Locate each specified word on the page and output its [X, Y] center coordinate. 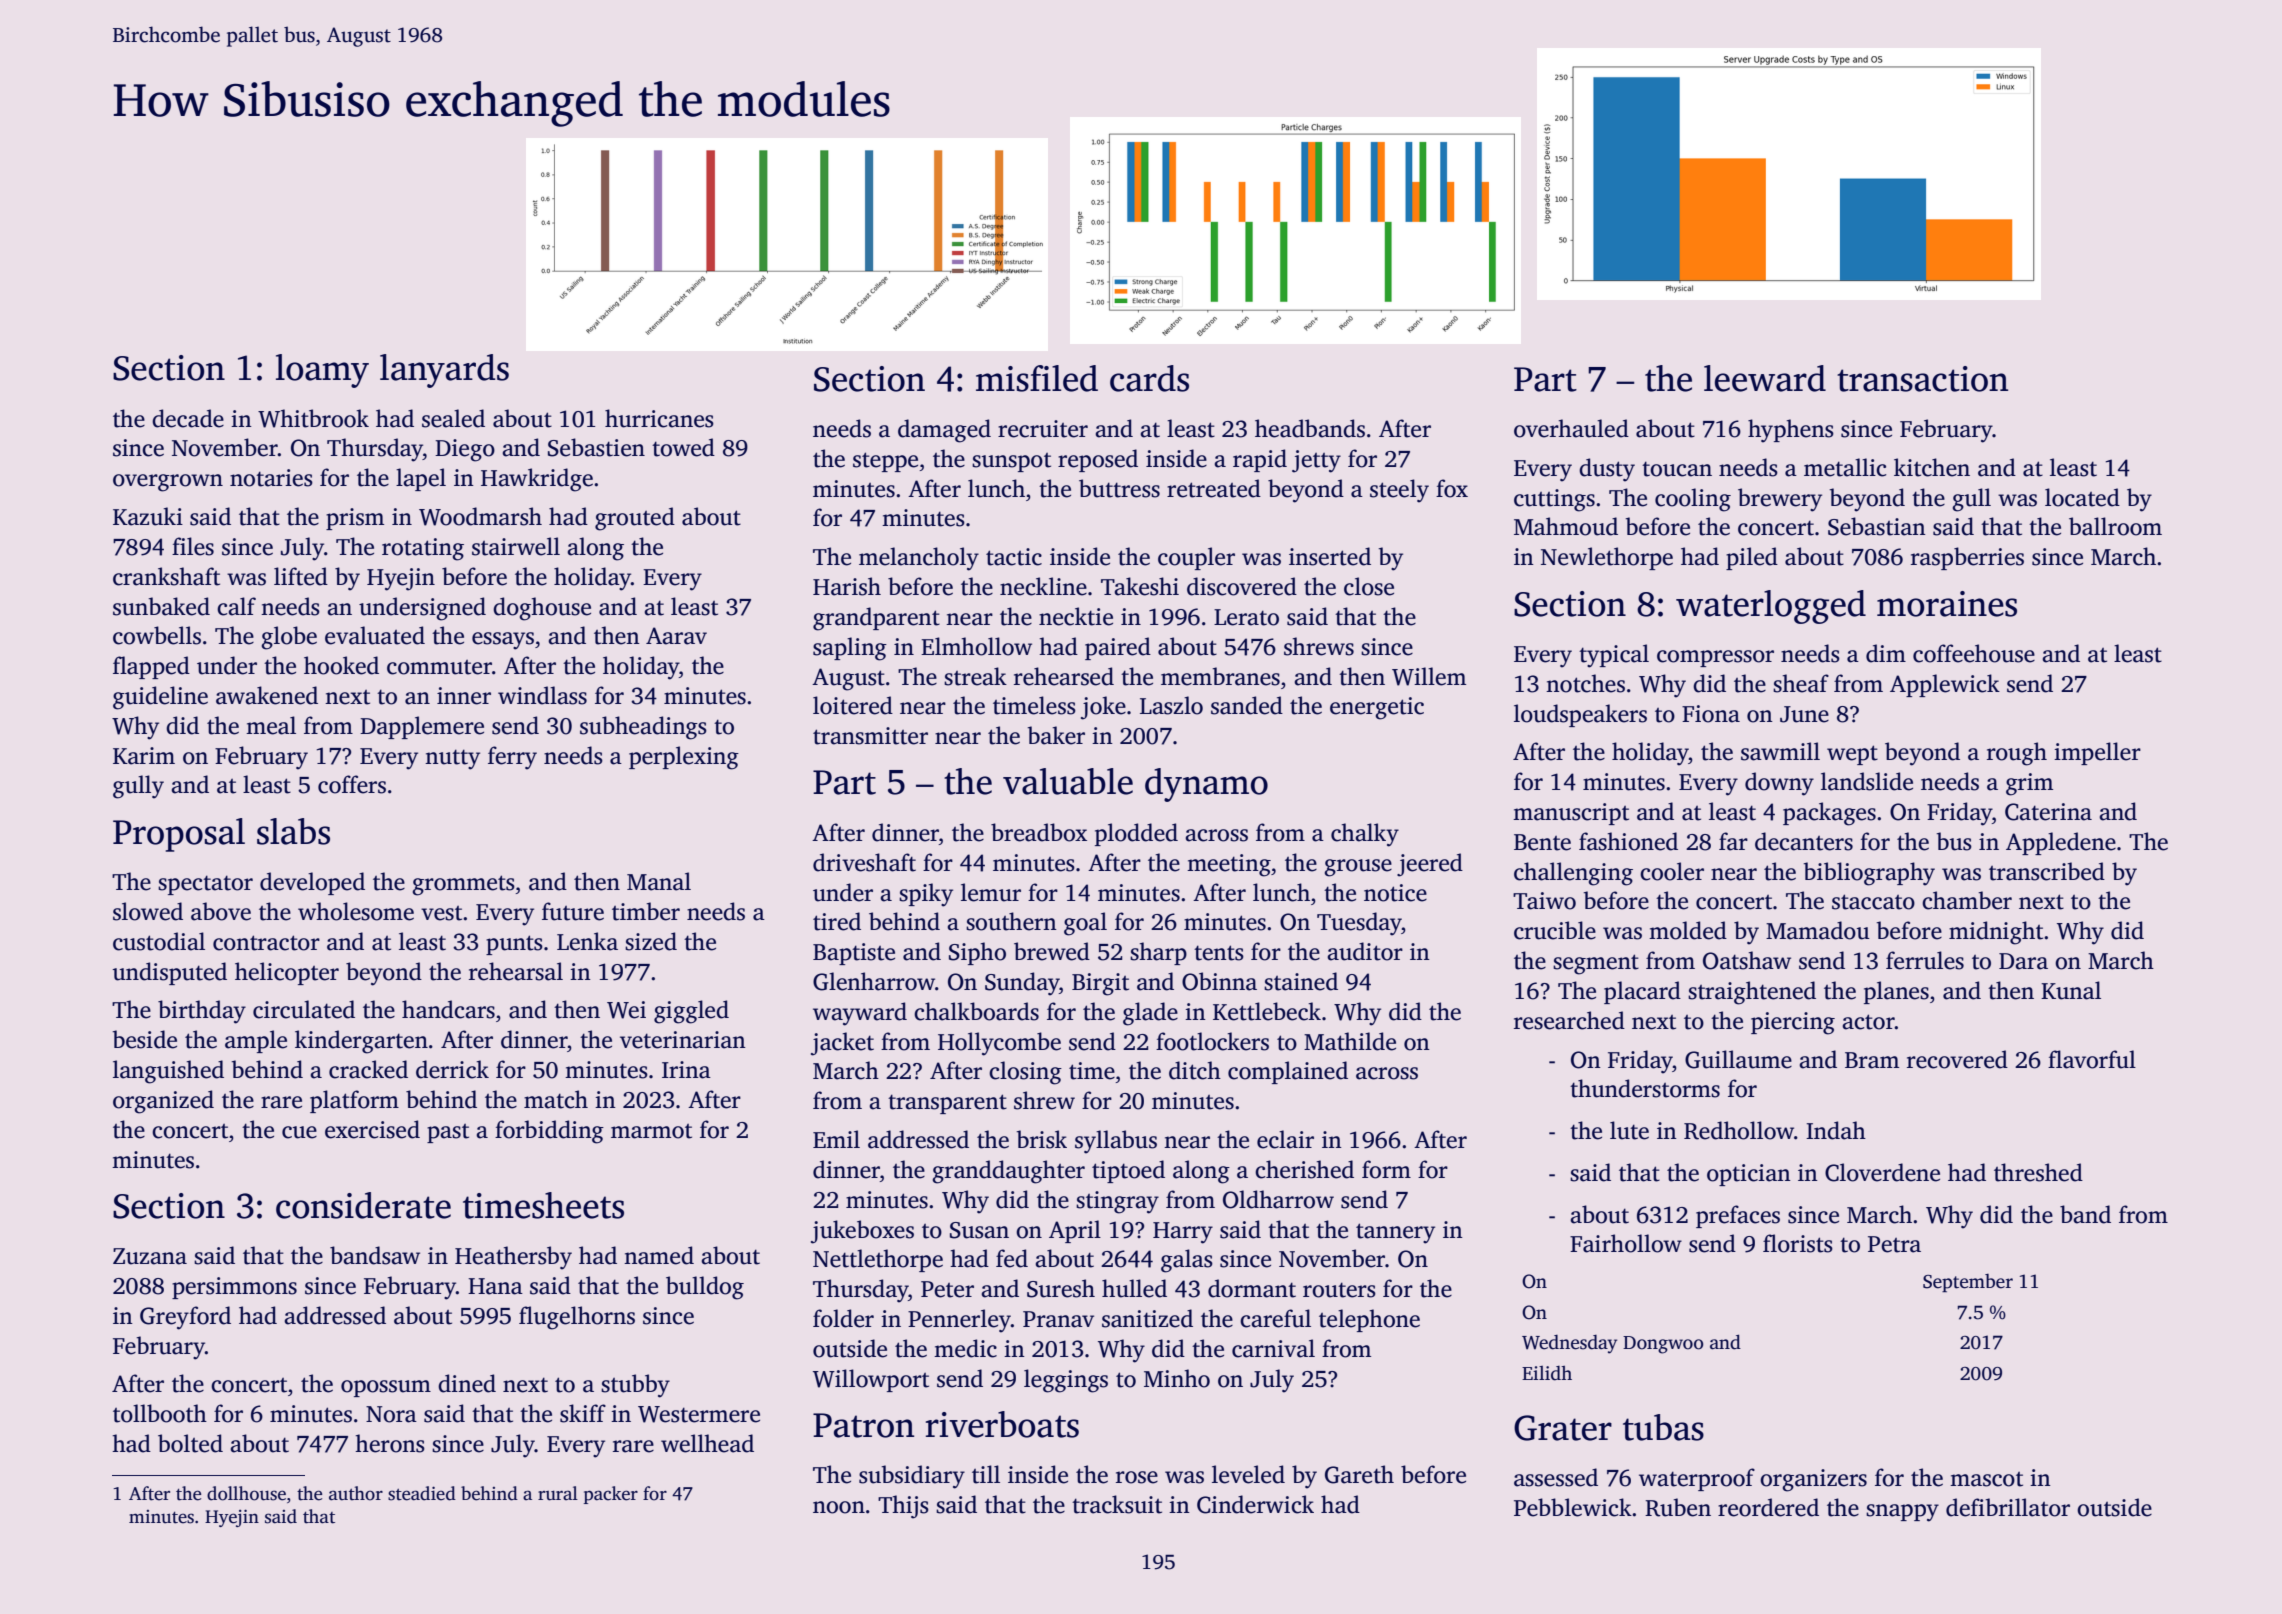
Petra [1894, 1244]
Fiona [1711, 714]
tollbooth [160, 1413]
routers [1339, 1290]
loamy [322, 371]
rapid [1260, 460]
